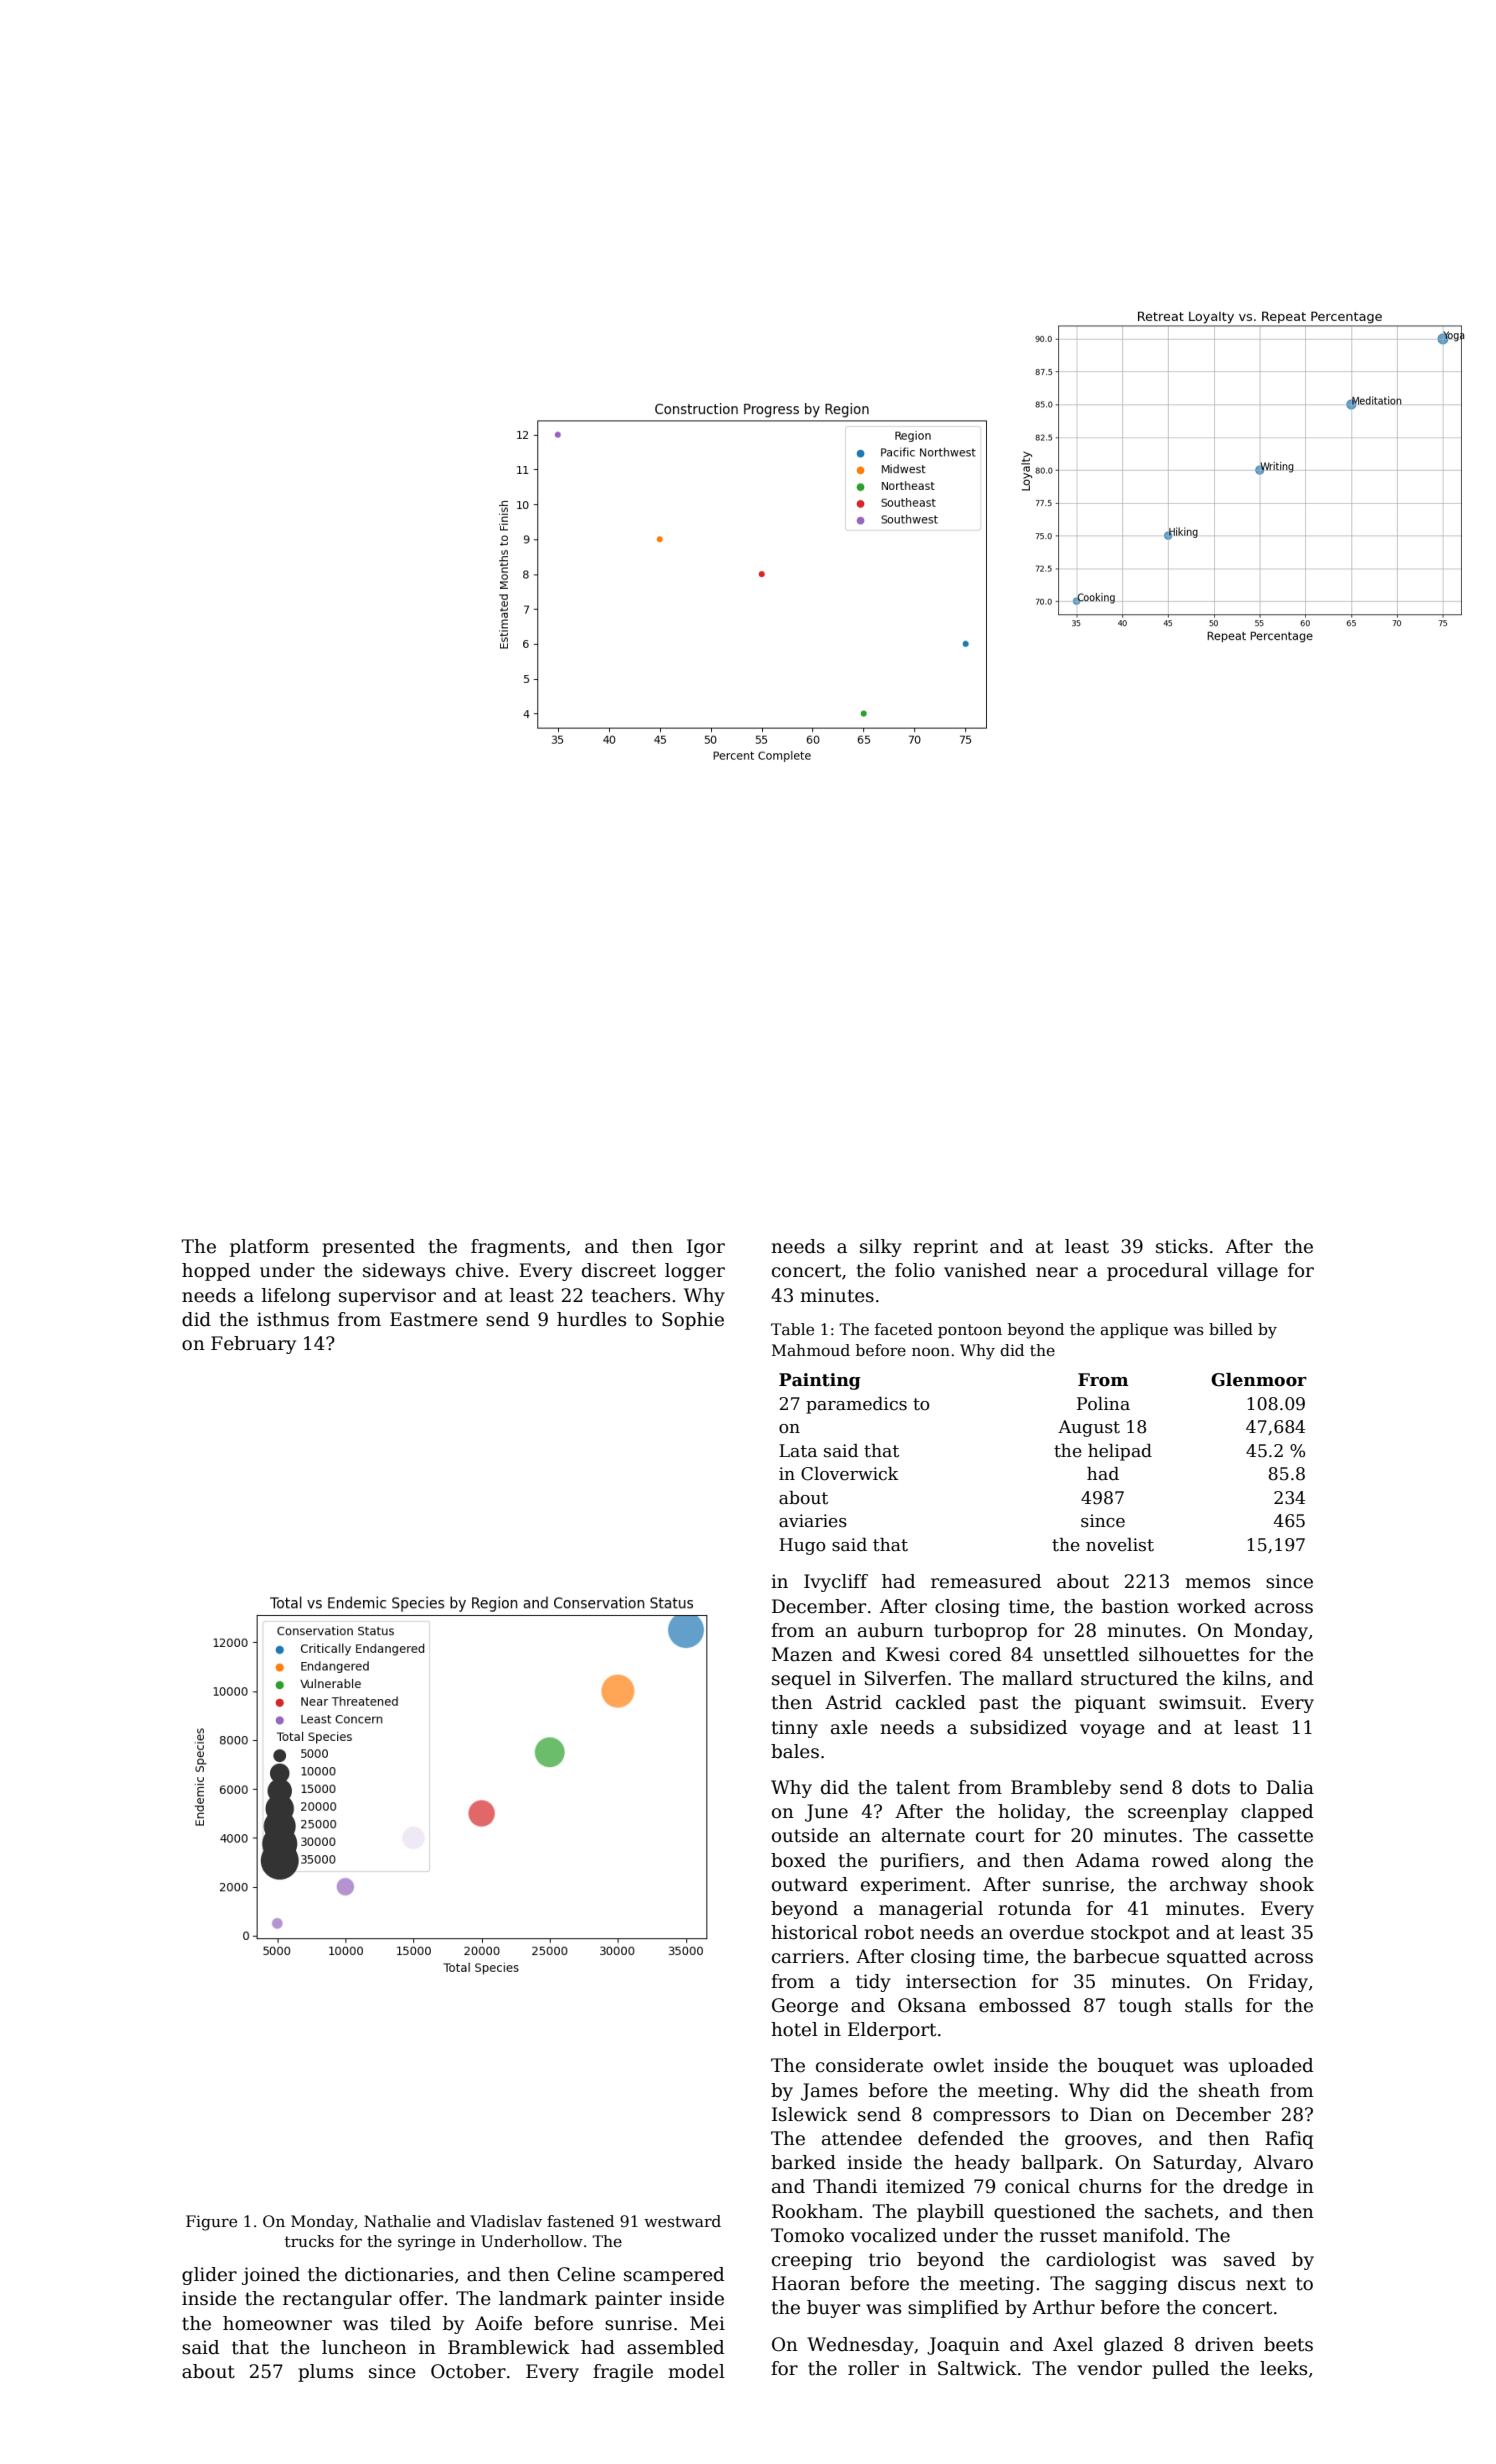  What do you see at coordinates (798, 1451) in the screenshot?
I see `Lata` at bounding box center [798, 1451].
